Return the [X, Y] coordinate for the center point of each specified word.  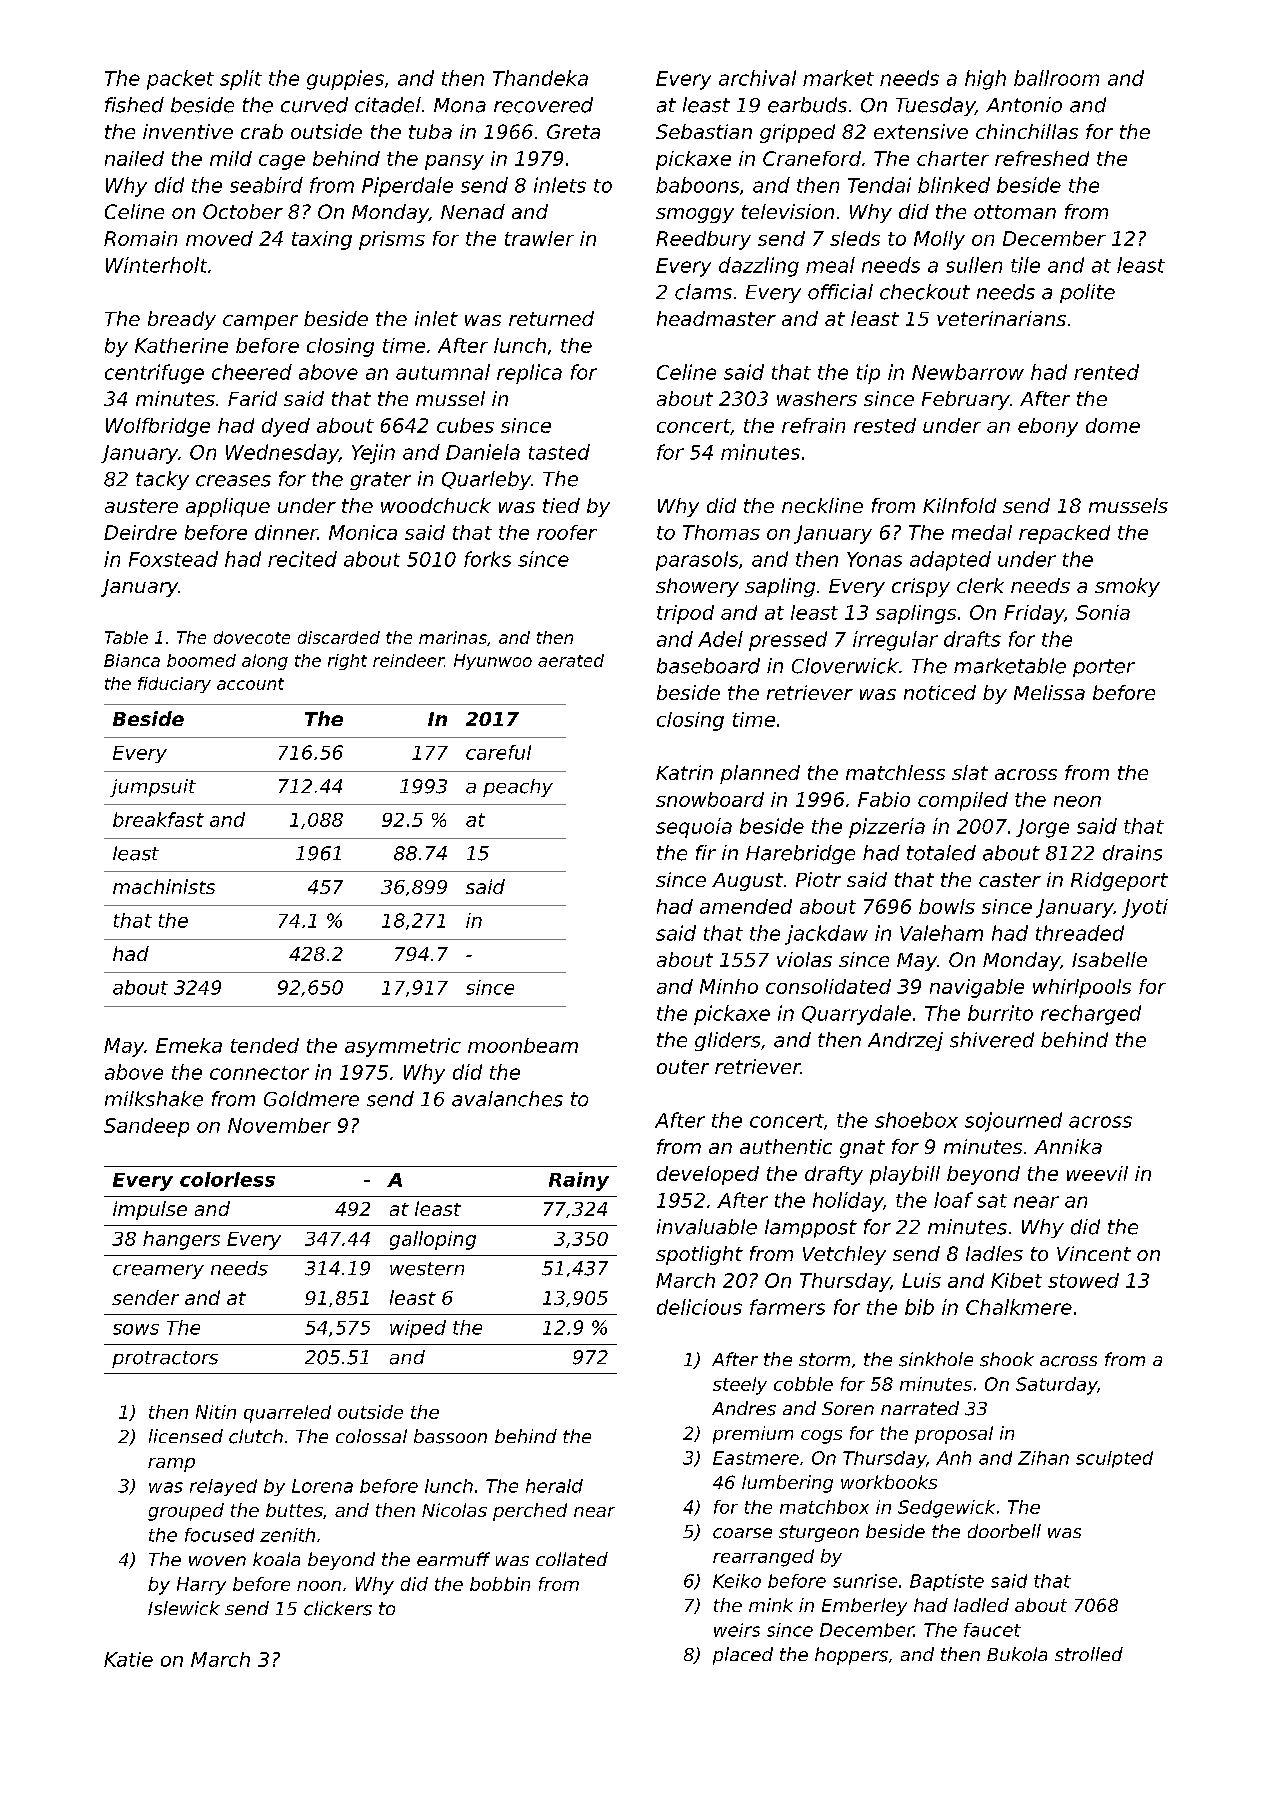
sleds [855, 238]
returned [551, 318]
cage [282, 162]
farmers [787, 1307]
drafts [972, 639]
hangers [181, 1240]
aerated [571, 660]
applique [228, 507]
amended [746, 906]
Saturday [1056, 1386]
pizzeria [887, 828]
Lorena [322, 1486]
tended [265, 1045]
